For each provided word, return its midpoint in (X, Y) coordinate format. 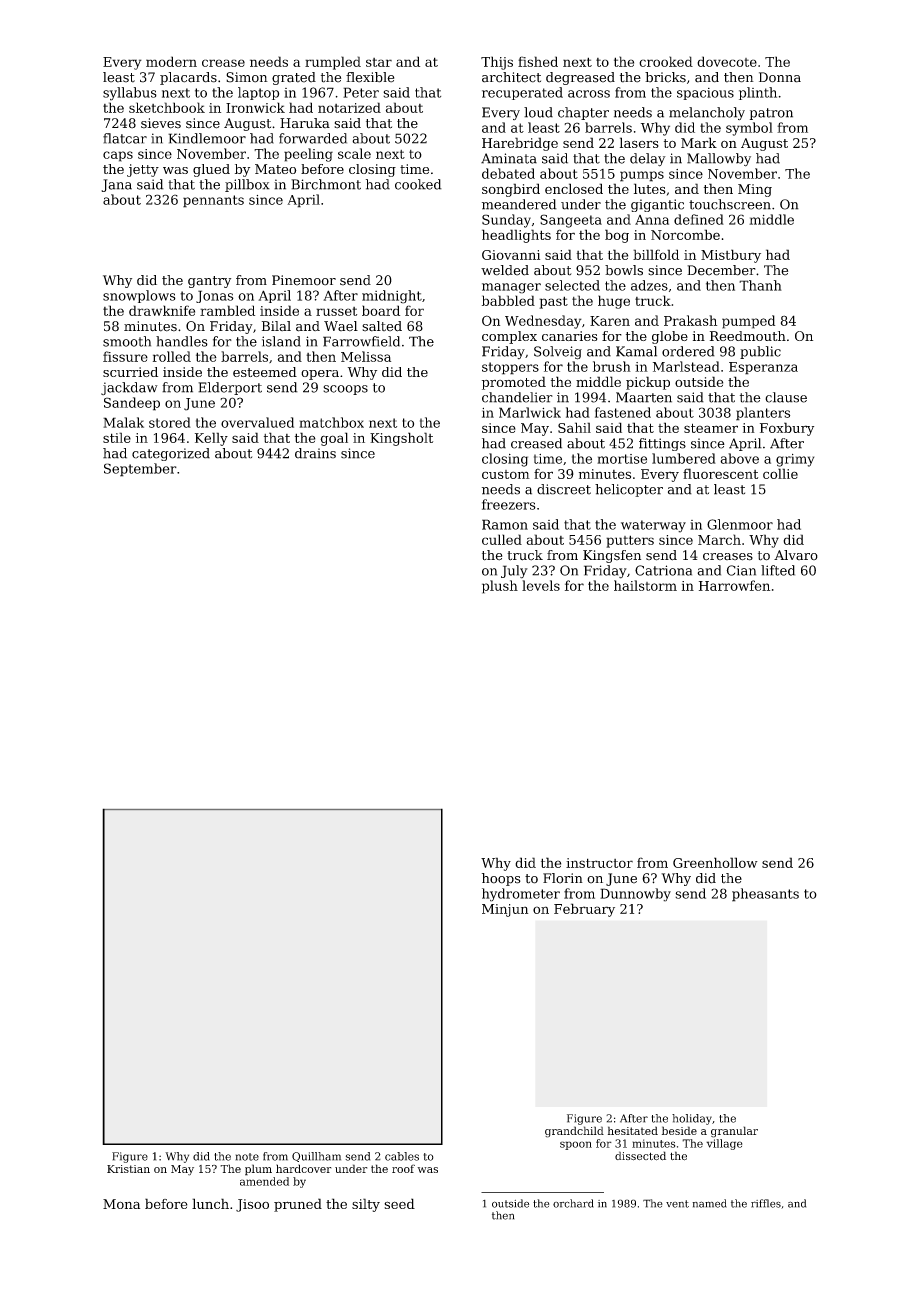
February (584, 910)
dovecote (727, 61)
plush (500, 587)
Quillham (316, 1157)
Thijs (497, 63)
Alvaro (796, 555)
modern (171, 61)
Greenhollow (715, 862)
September (140, 470)
